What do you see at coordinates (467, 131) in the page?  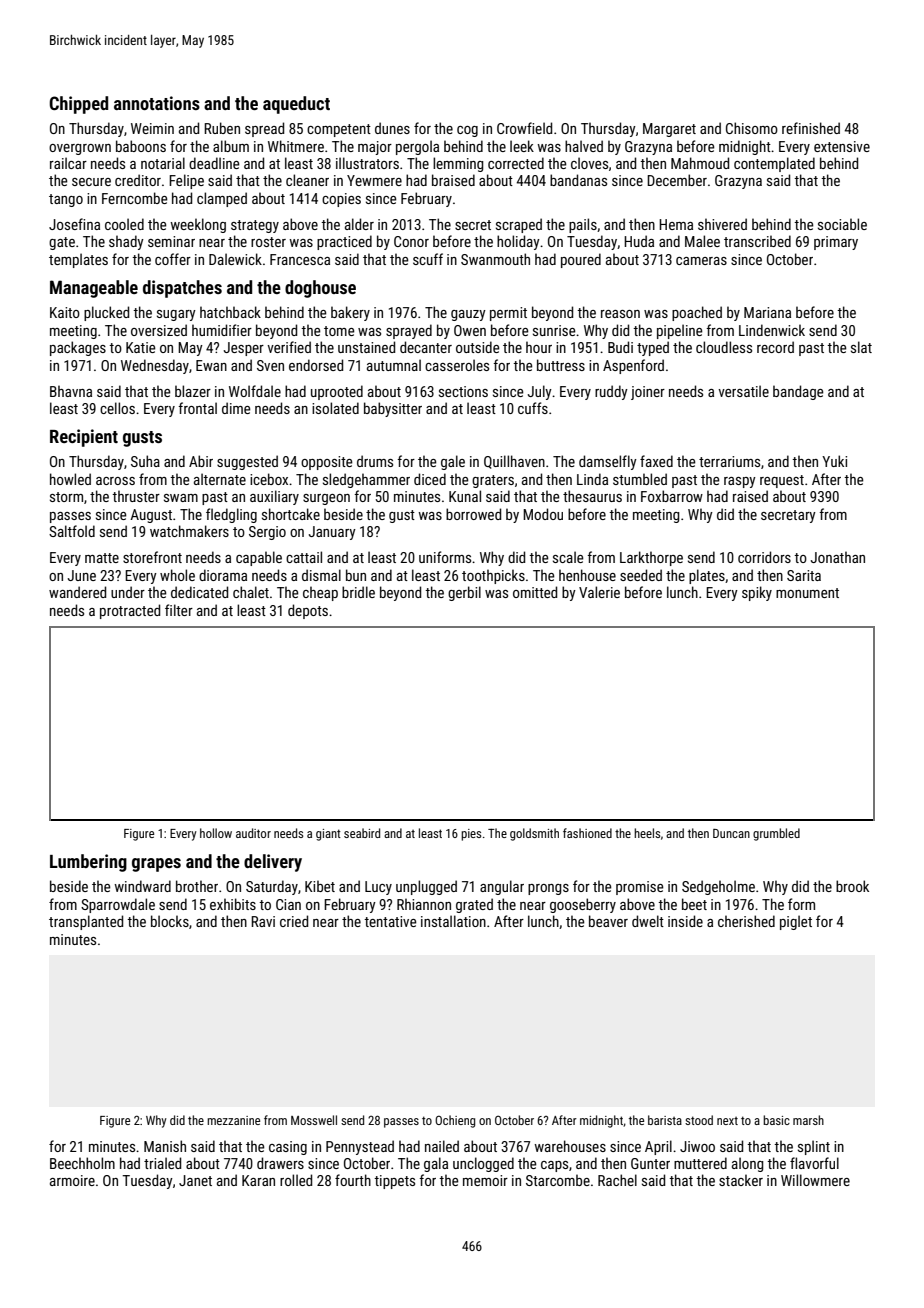 I see `cog` at bounding box center [467, 131].
